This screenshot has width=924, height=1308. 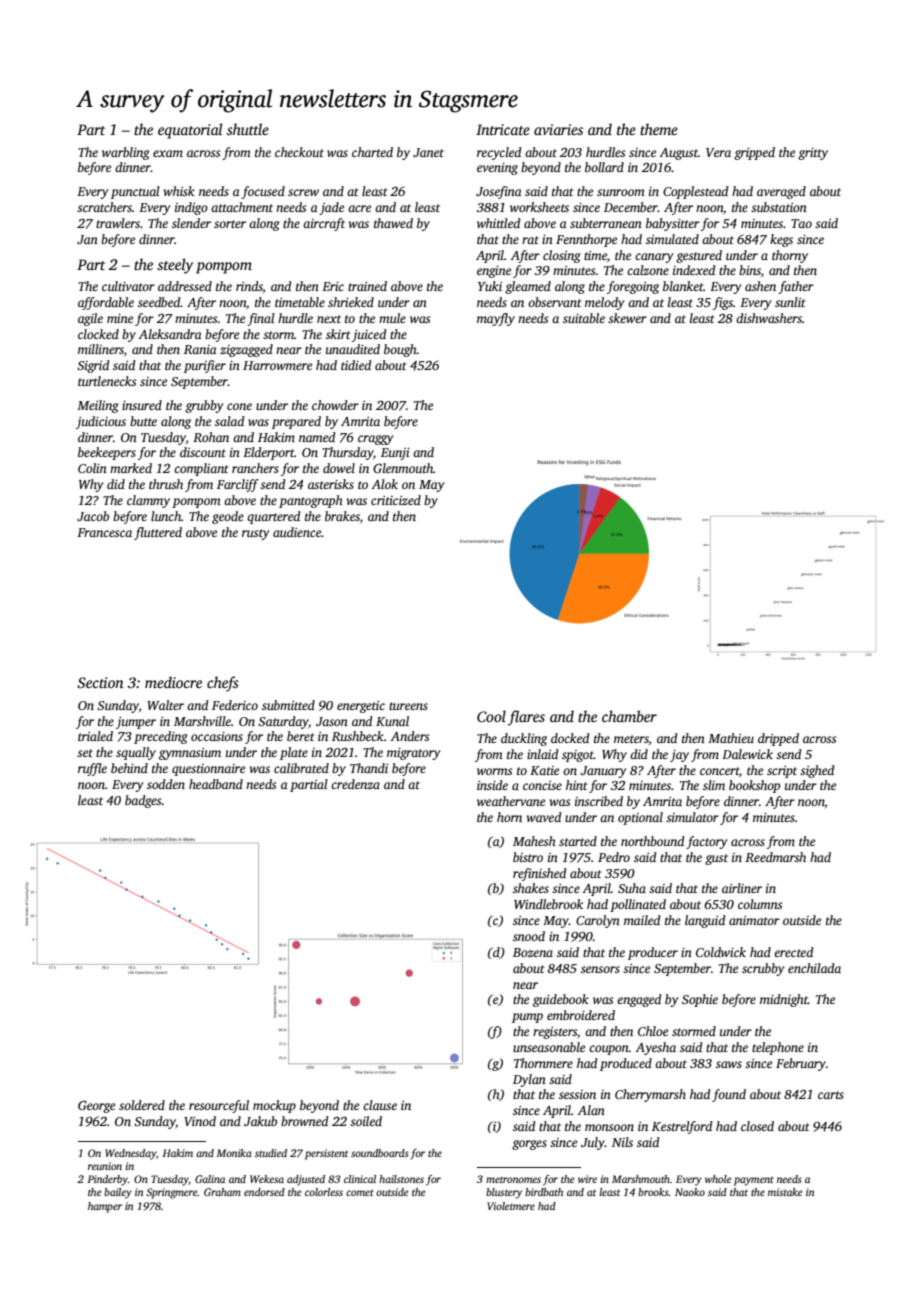 What do you see at coordinates (396, 500) in the screenshot?
I see `criticized` at bounding box center [396, 500].
